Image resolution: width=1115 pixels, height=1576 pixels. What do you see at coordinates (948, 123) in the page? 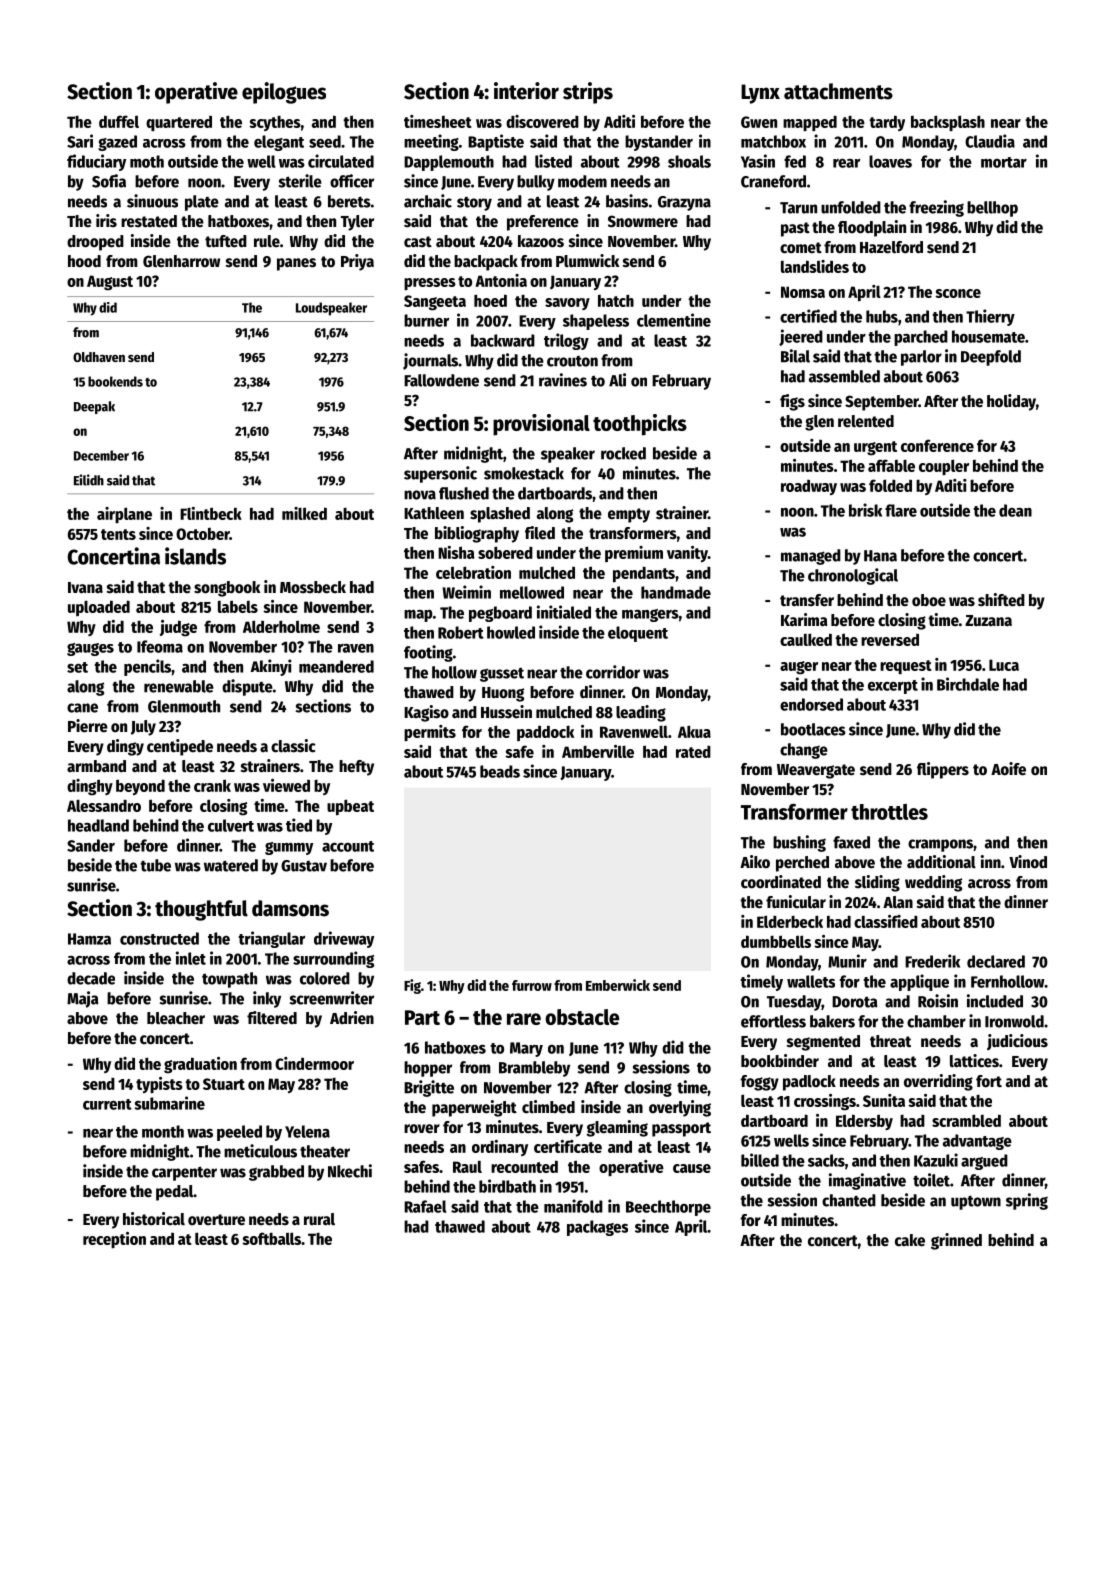
I see `backsplash` at bounding box center [948, 123].
